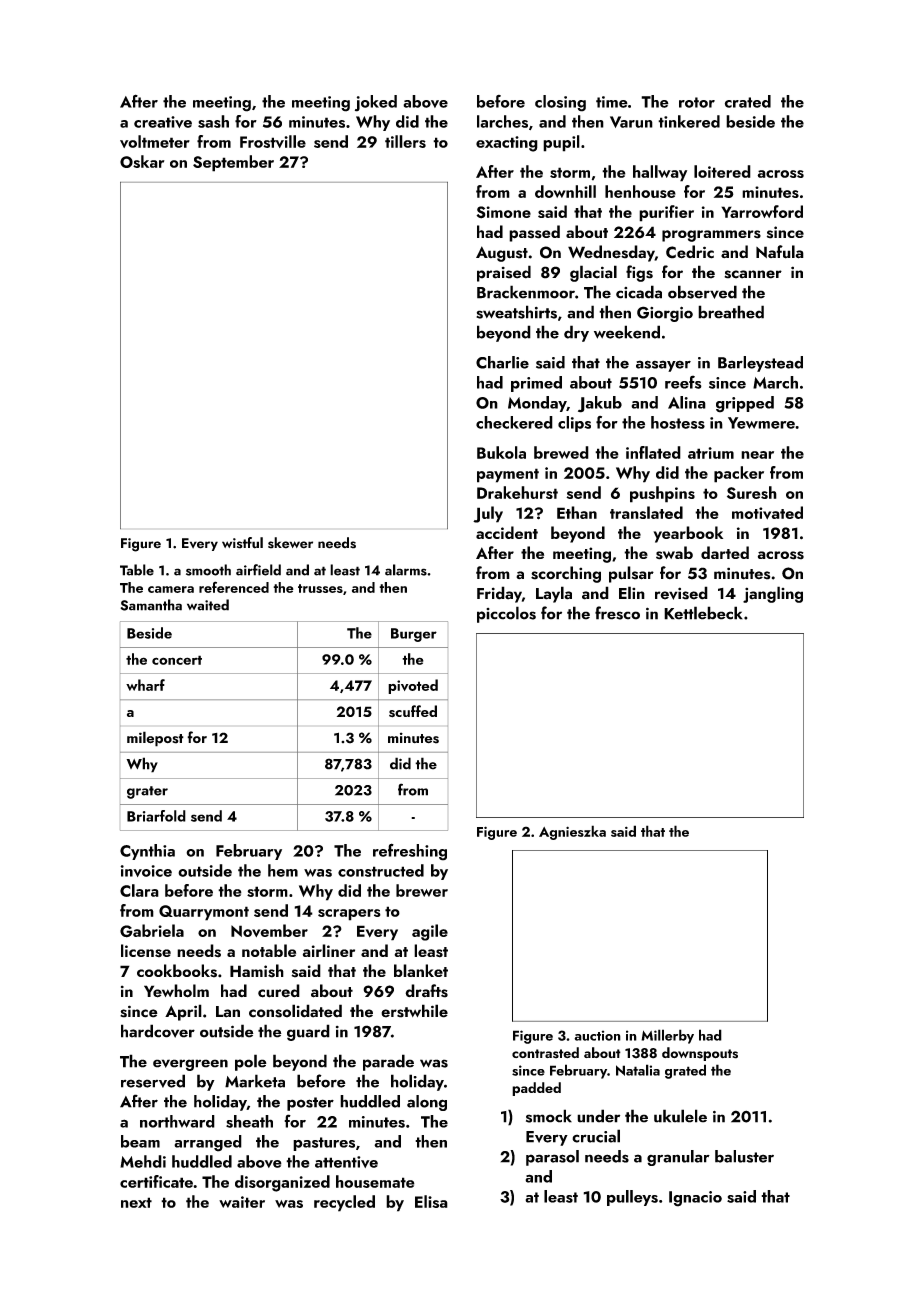  What do you see at coordinates (163, 122) in the image?
I see `creative` at bounding box center [163, 122].
